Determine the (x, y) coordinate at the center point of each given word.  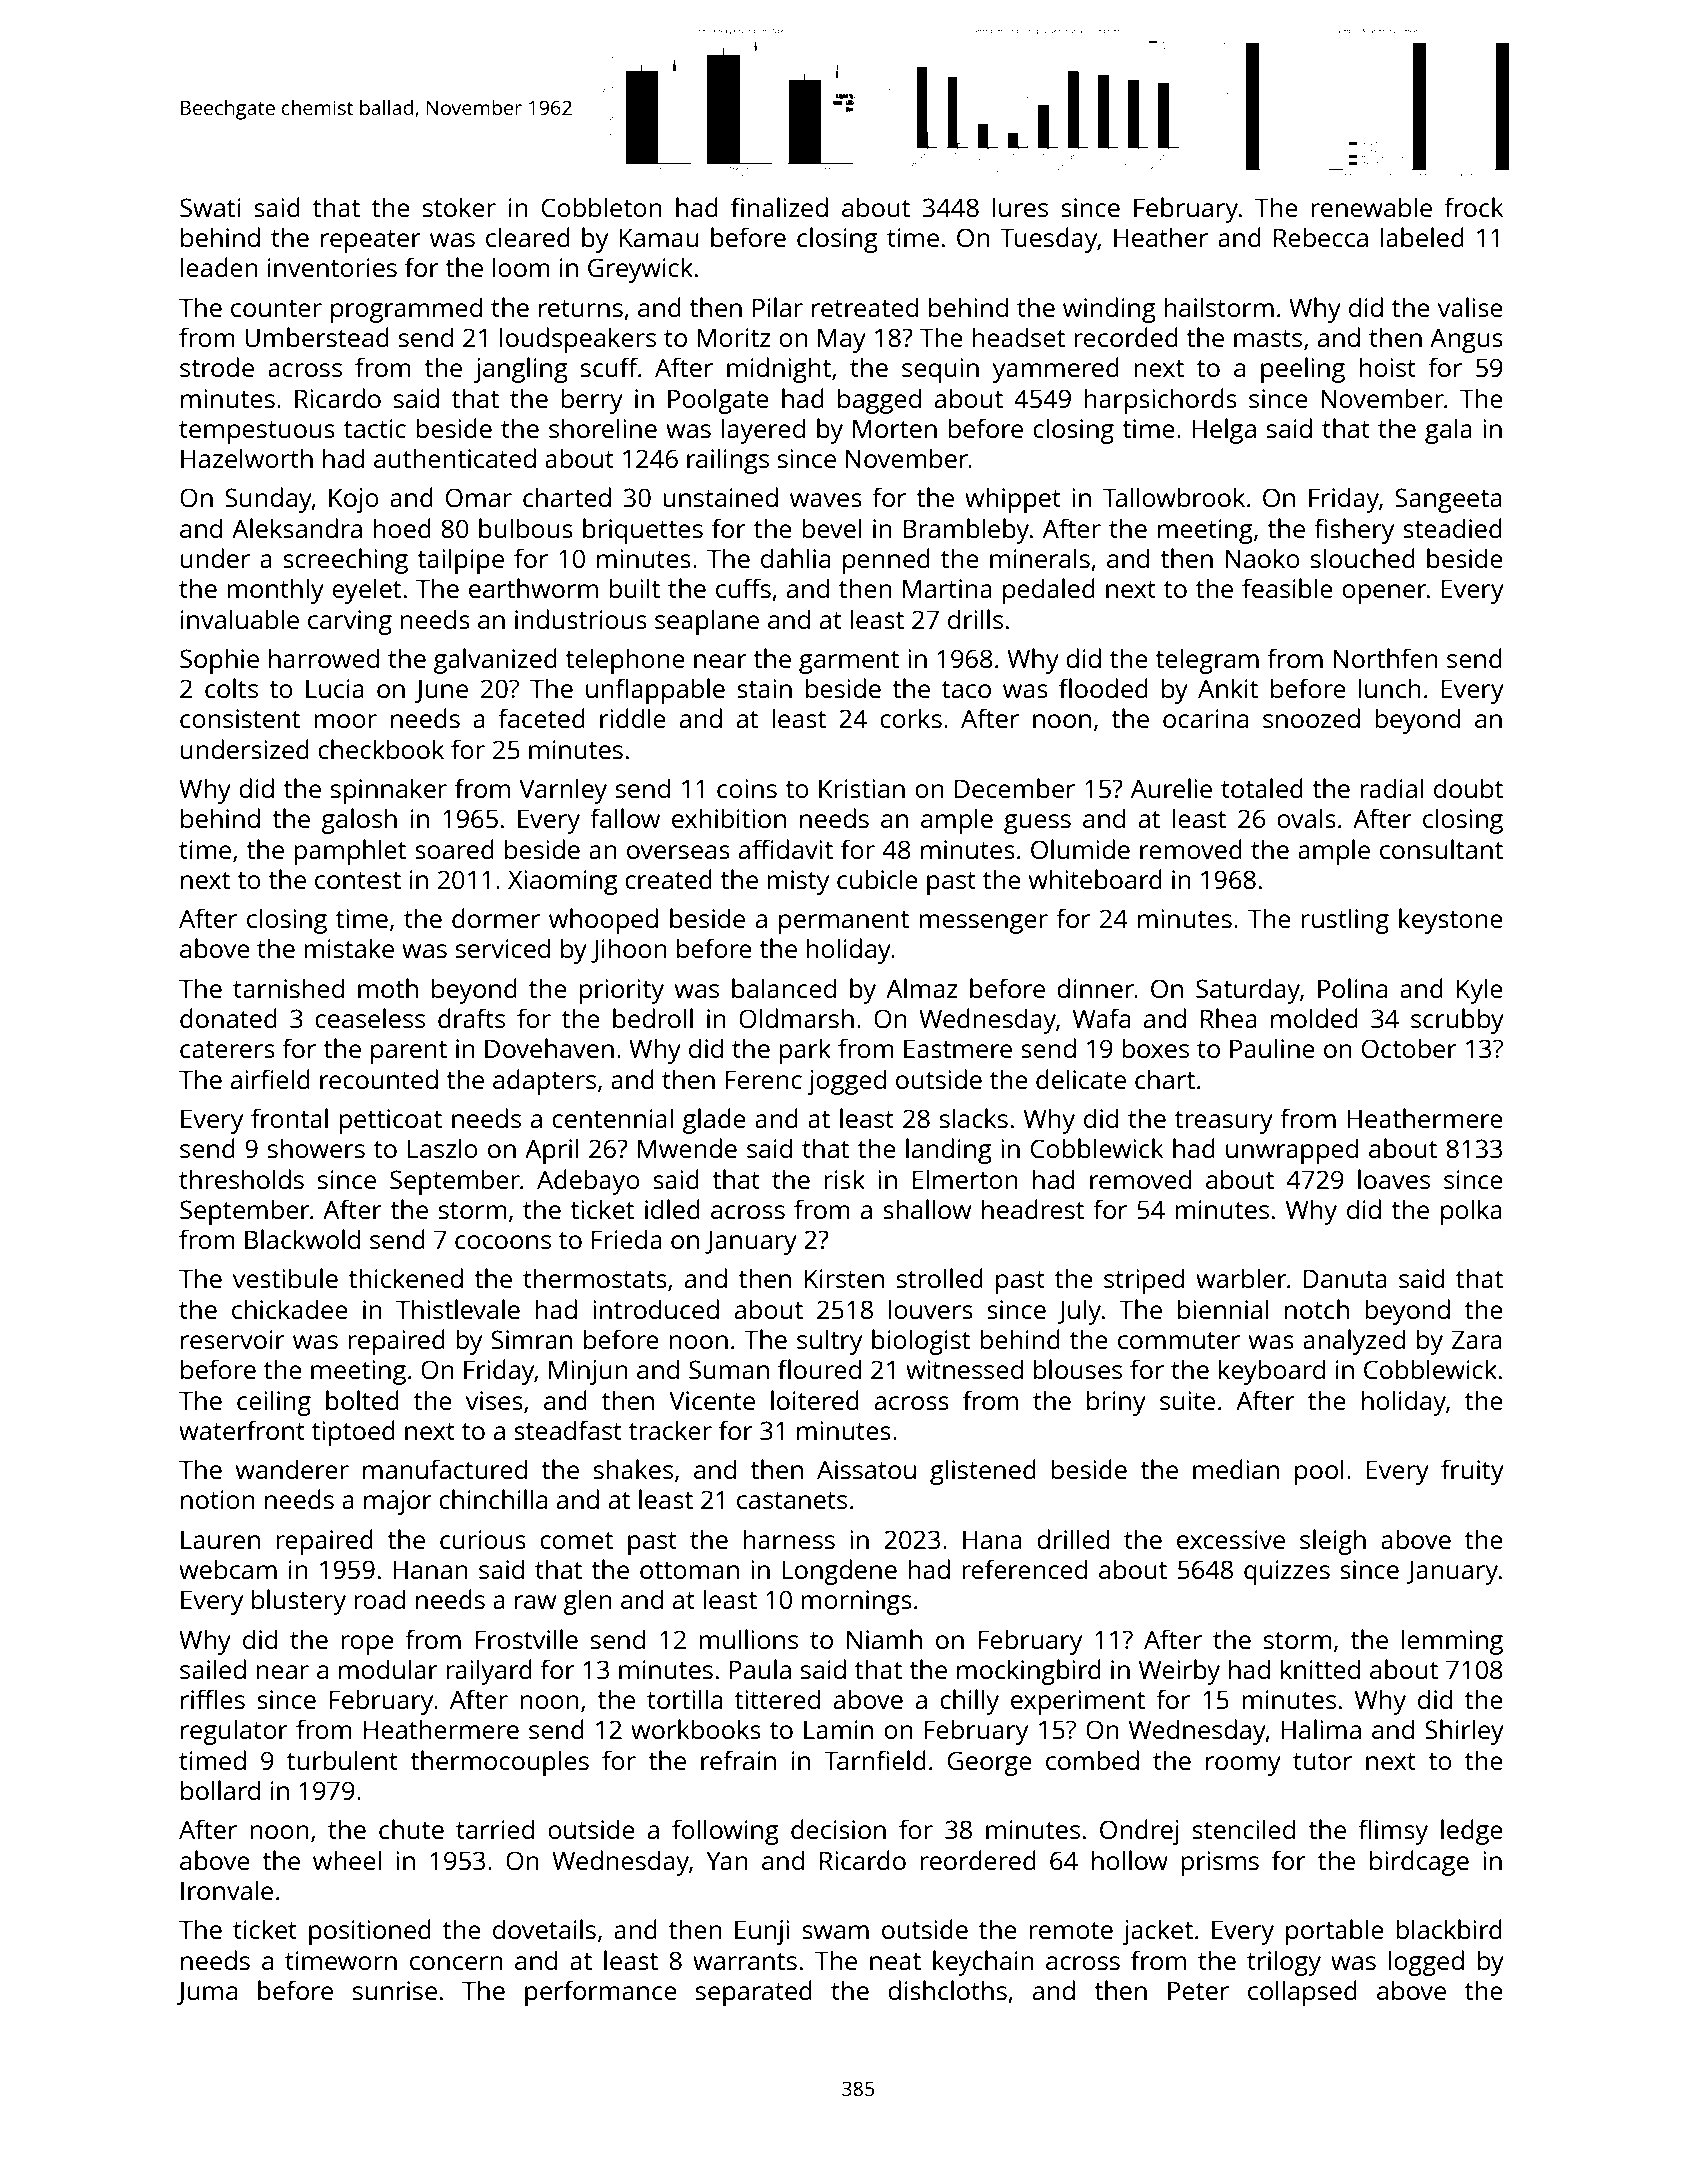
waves (826, 500)
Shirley (1464, 1732)
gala (1448, 431)
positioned (370, 1932)
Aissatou (866, 1469)
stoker (459, 207)
